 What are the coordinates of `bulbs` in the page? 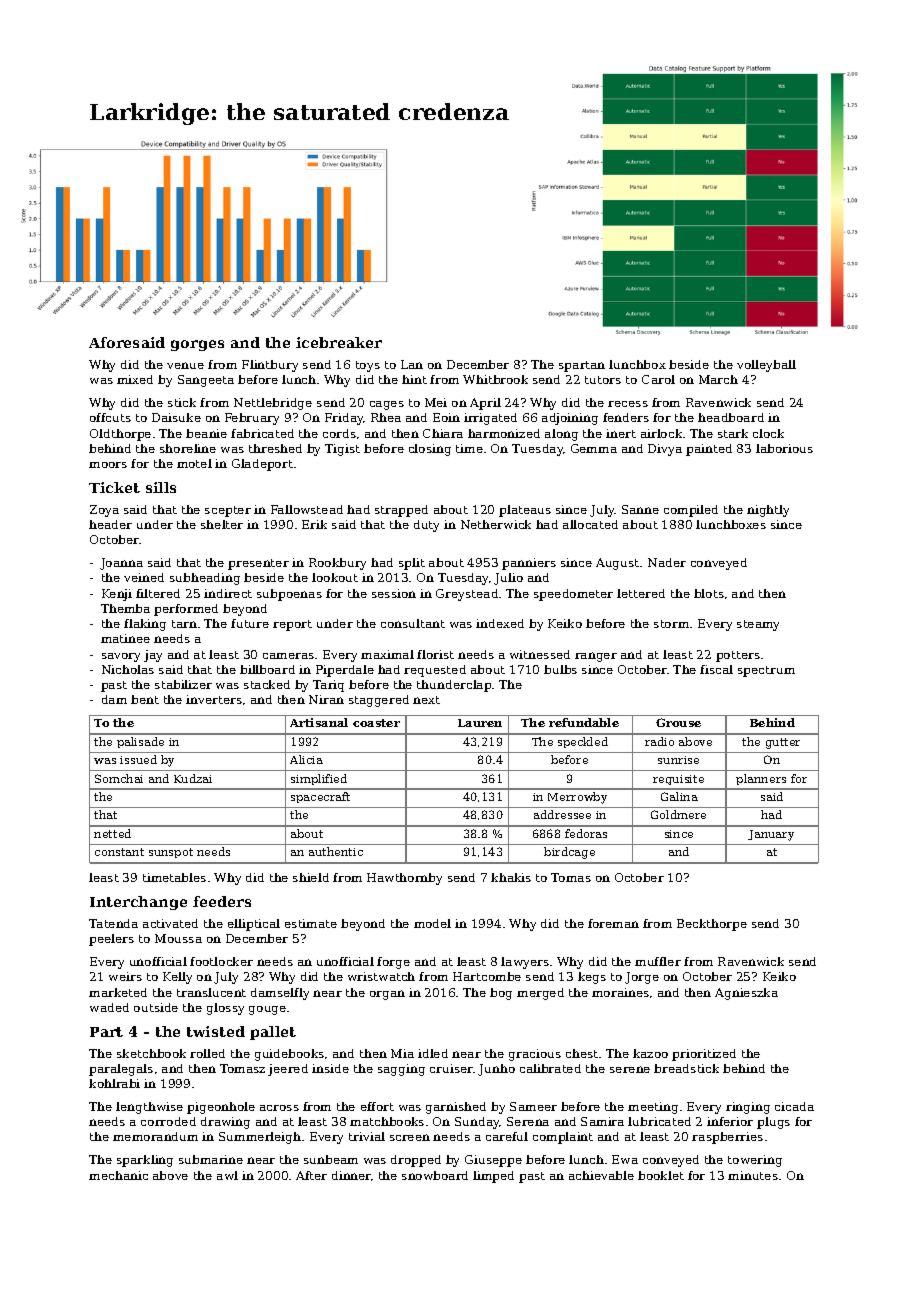 It's located at (560, 669).
